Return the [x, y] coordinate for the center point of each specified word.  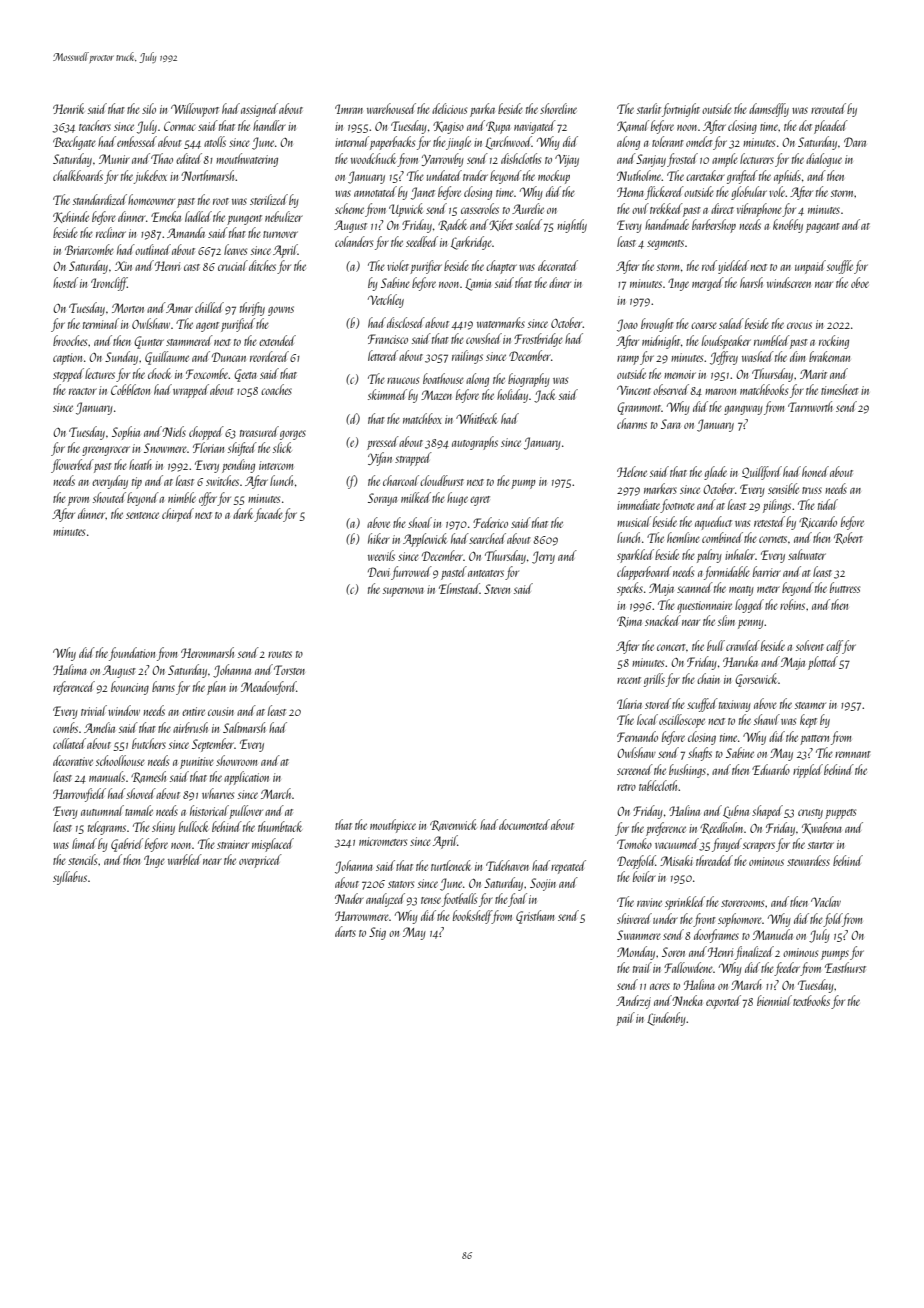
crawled [743, 645]
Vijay [567, 160]
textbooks [811, 1000]
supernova [403, 592]
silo [149, 108]
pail [625, 1019]
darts [345, 931]
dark [243, 513]
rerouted [828, 108]
